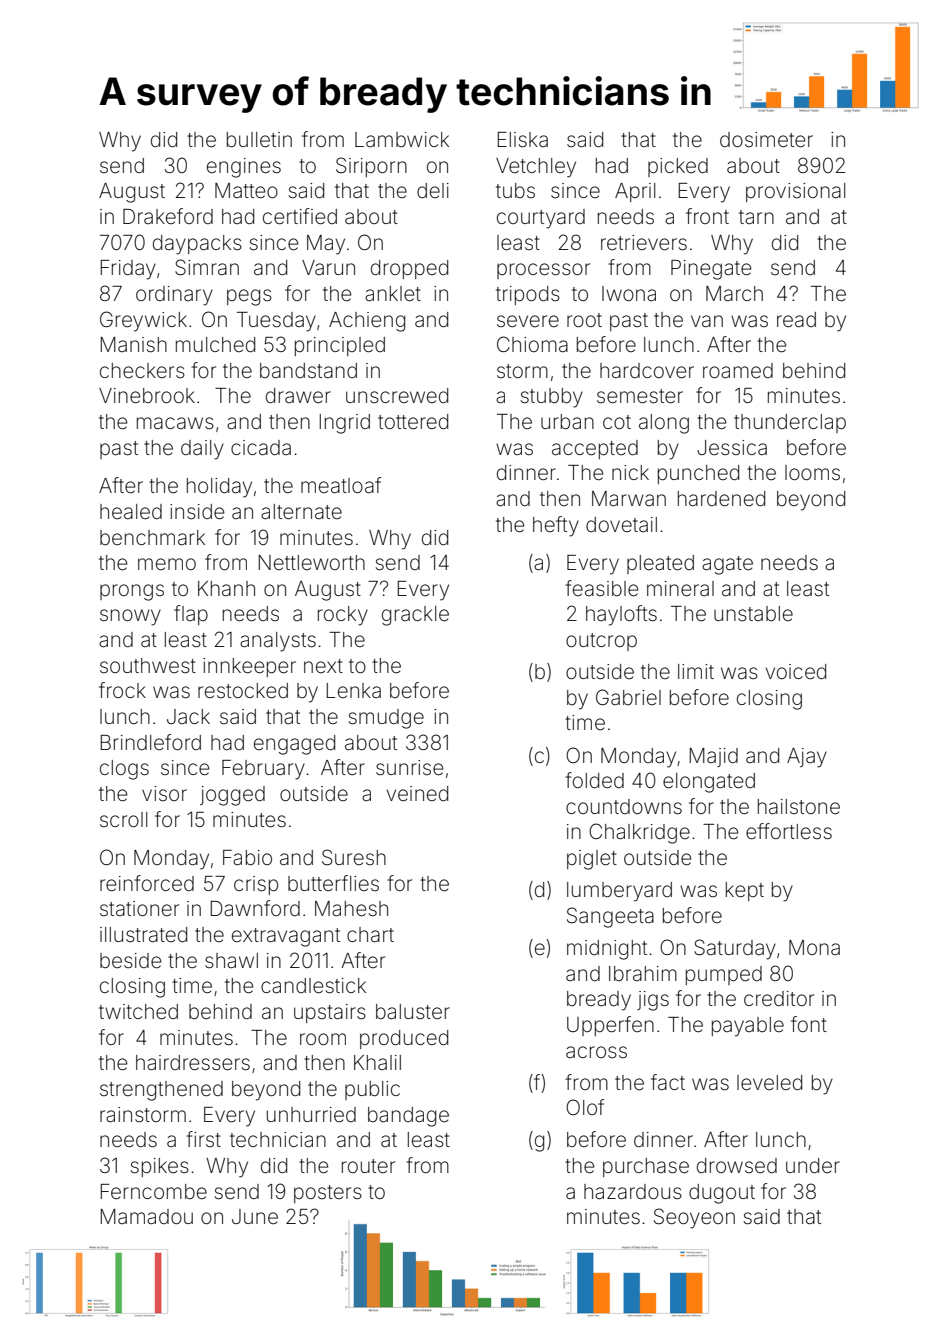 This image has width=946, height=1342. Describe the element at coordinates (203, 1139) in the image. I see `first` at that location.
